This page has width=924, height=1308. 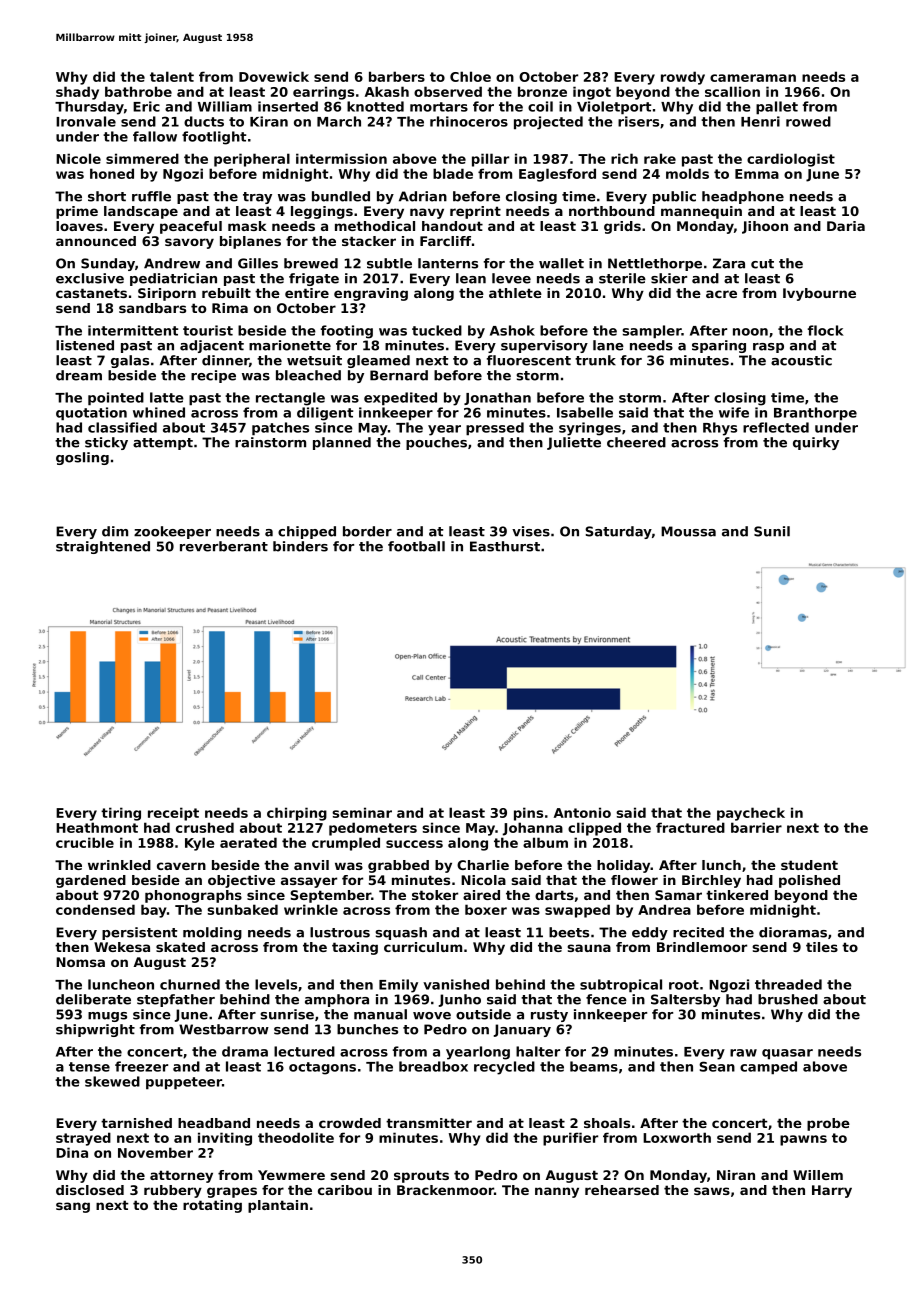 I want to click on cameraman, so click(x=753, y=78).
